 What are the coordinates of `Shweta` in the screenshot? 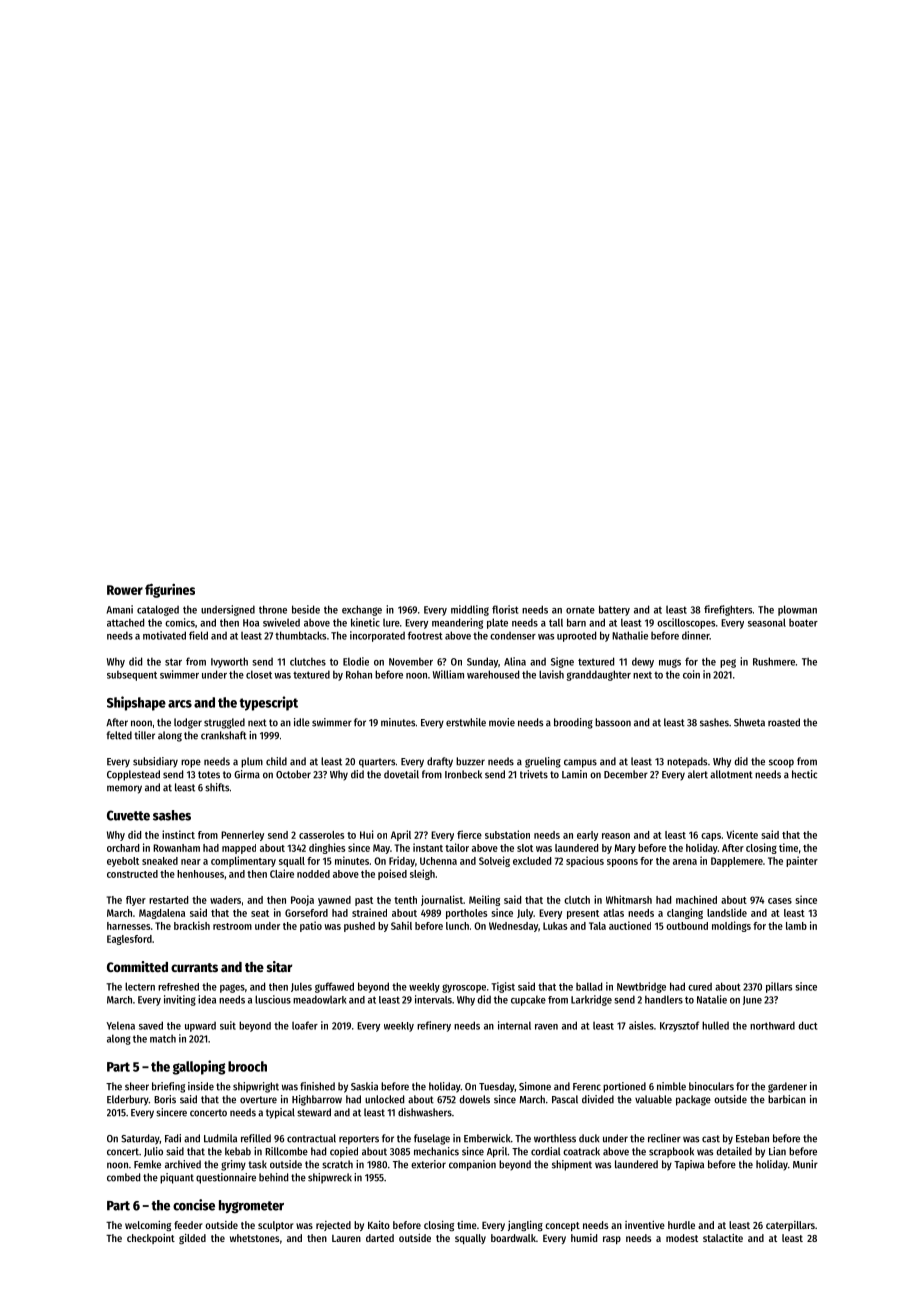 It's located at (749, 722).
